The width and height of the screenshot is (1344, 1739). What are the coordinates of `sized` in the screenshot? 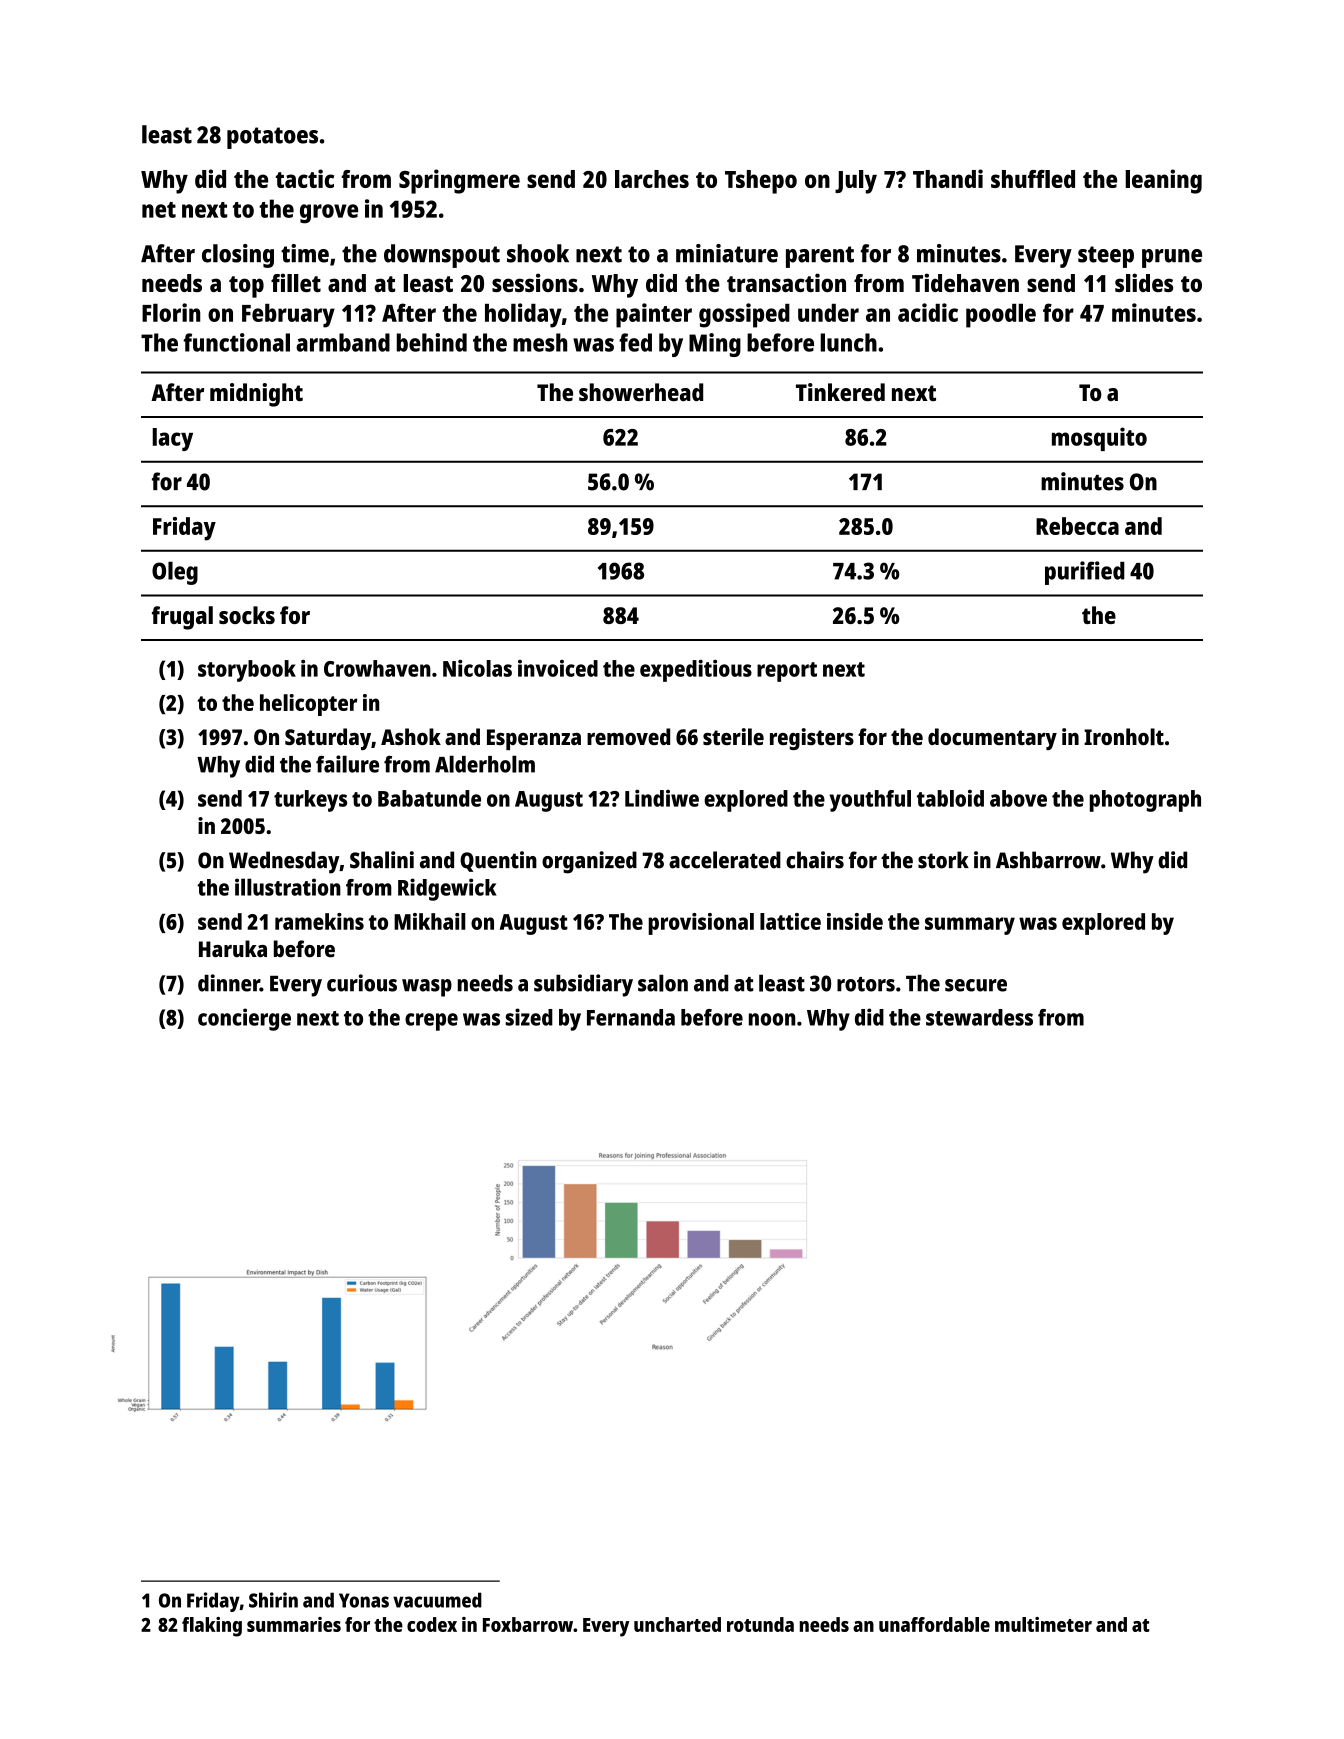 It's located at (529, 1017).
